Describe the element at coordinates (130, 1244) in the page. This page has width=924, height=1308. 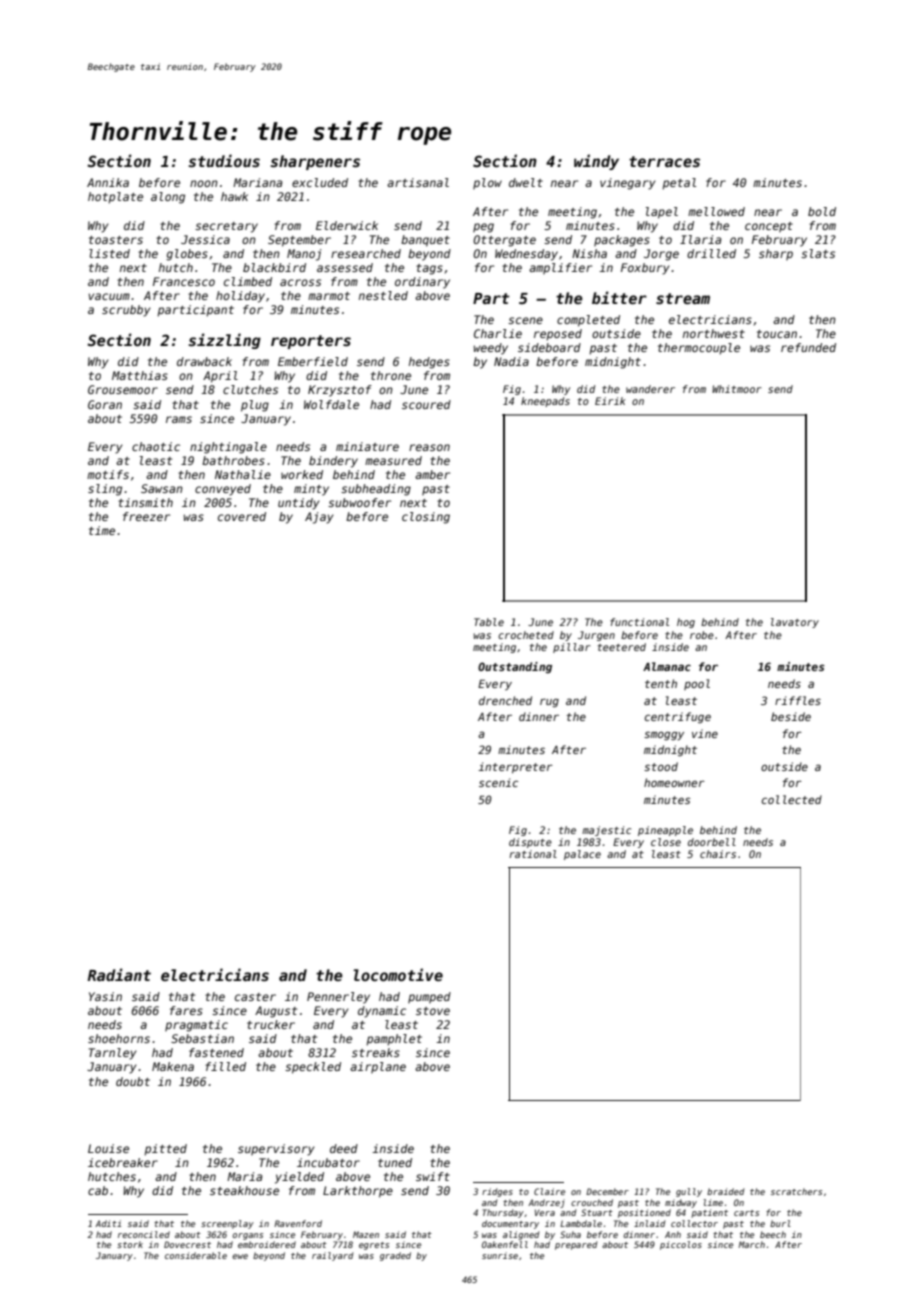
I see `stork` at that location.
